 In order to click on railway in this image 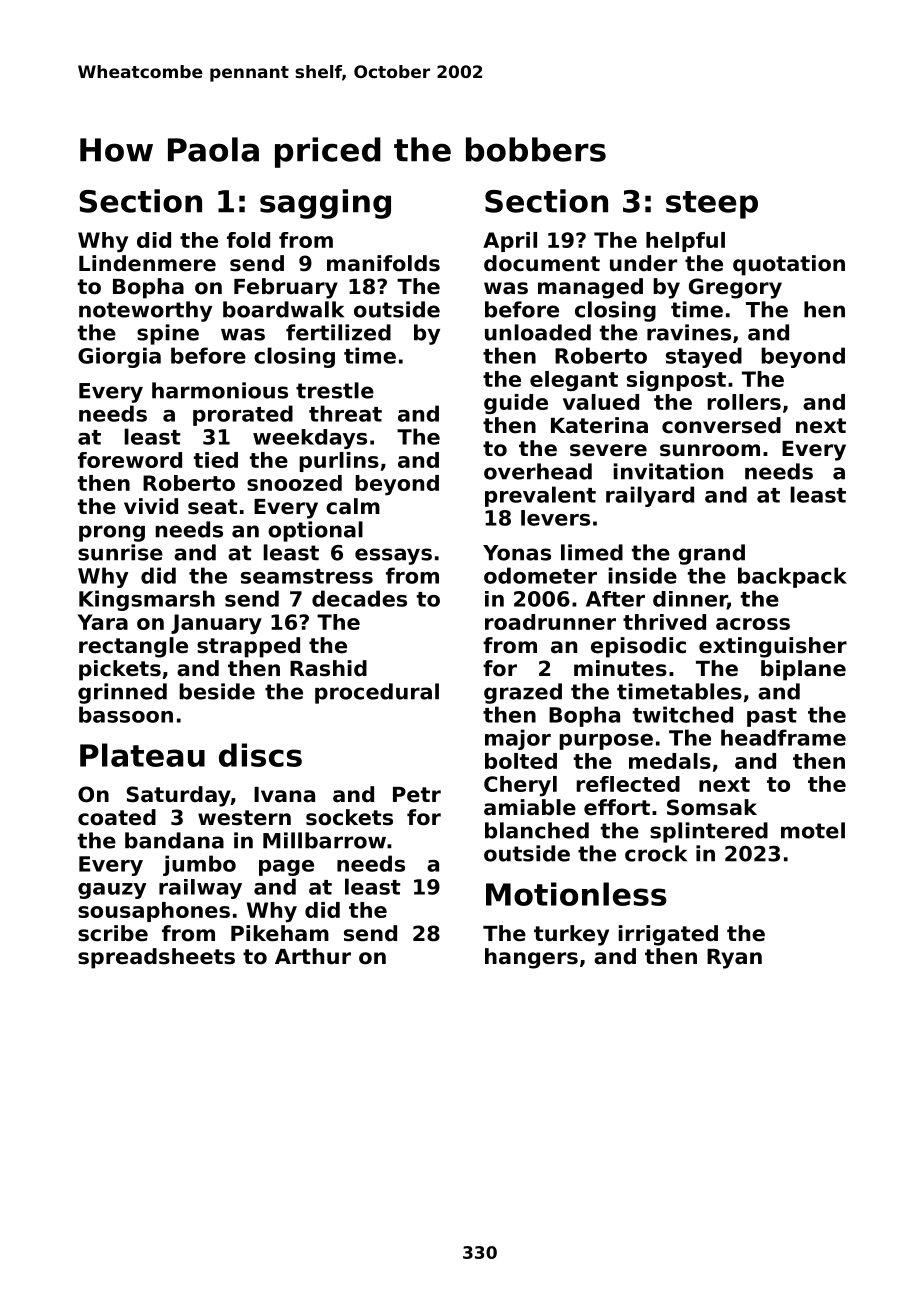, I will do `click(200, 889)`.
